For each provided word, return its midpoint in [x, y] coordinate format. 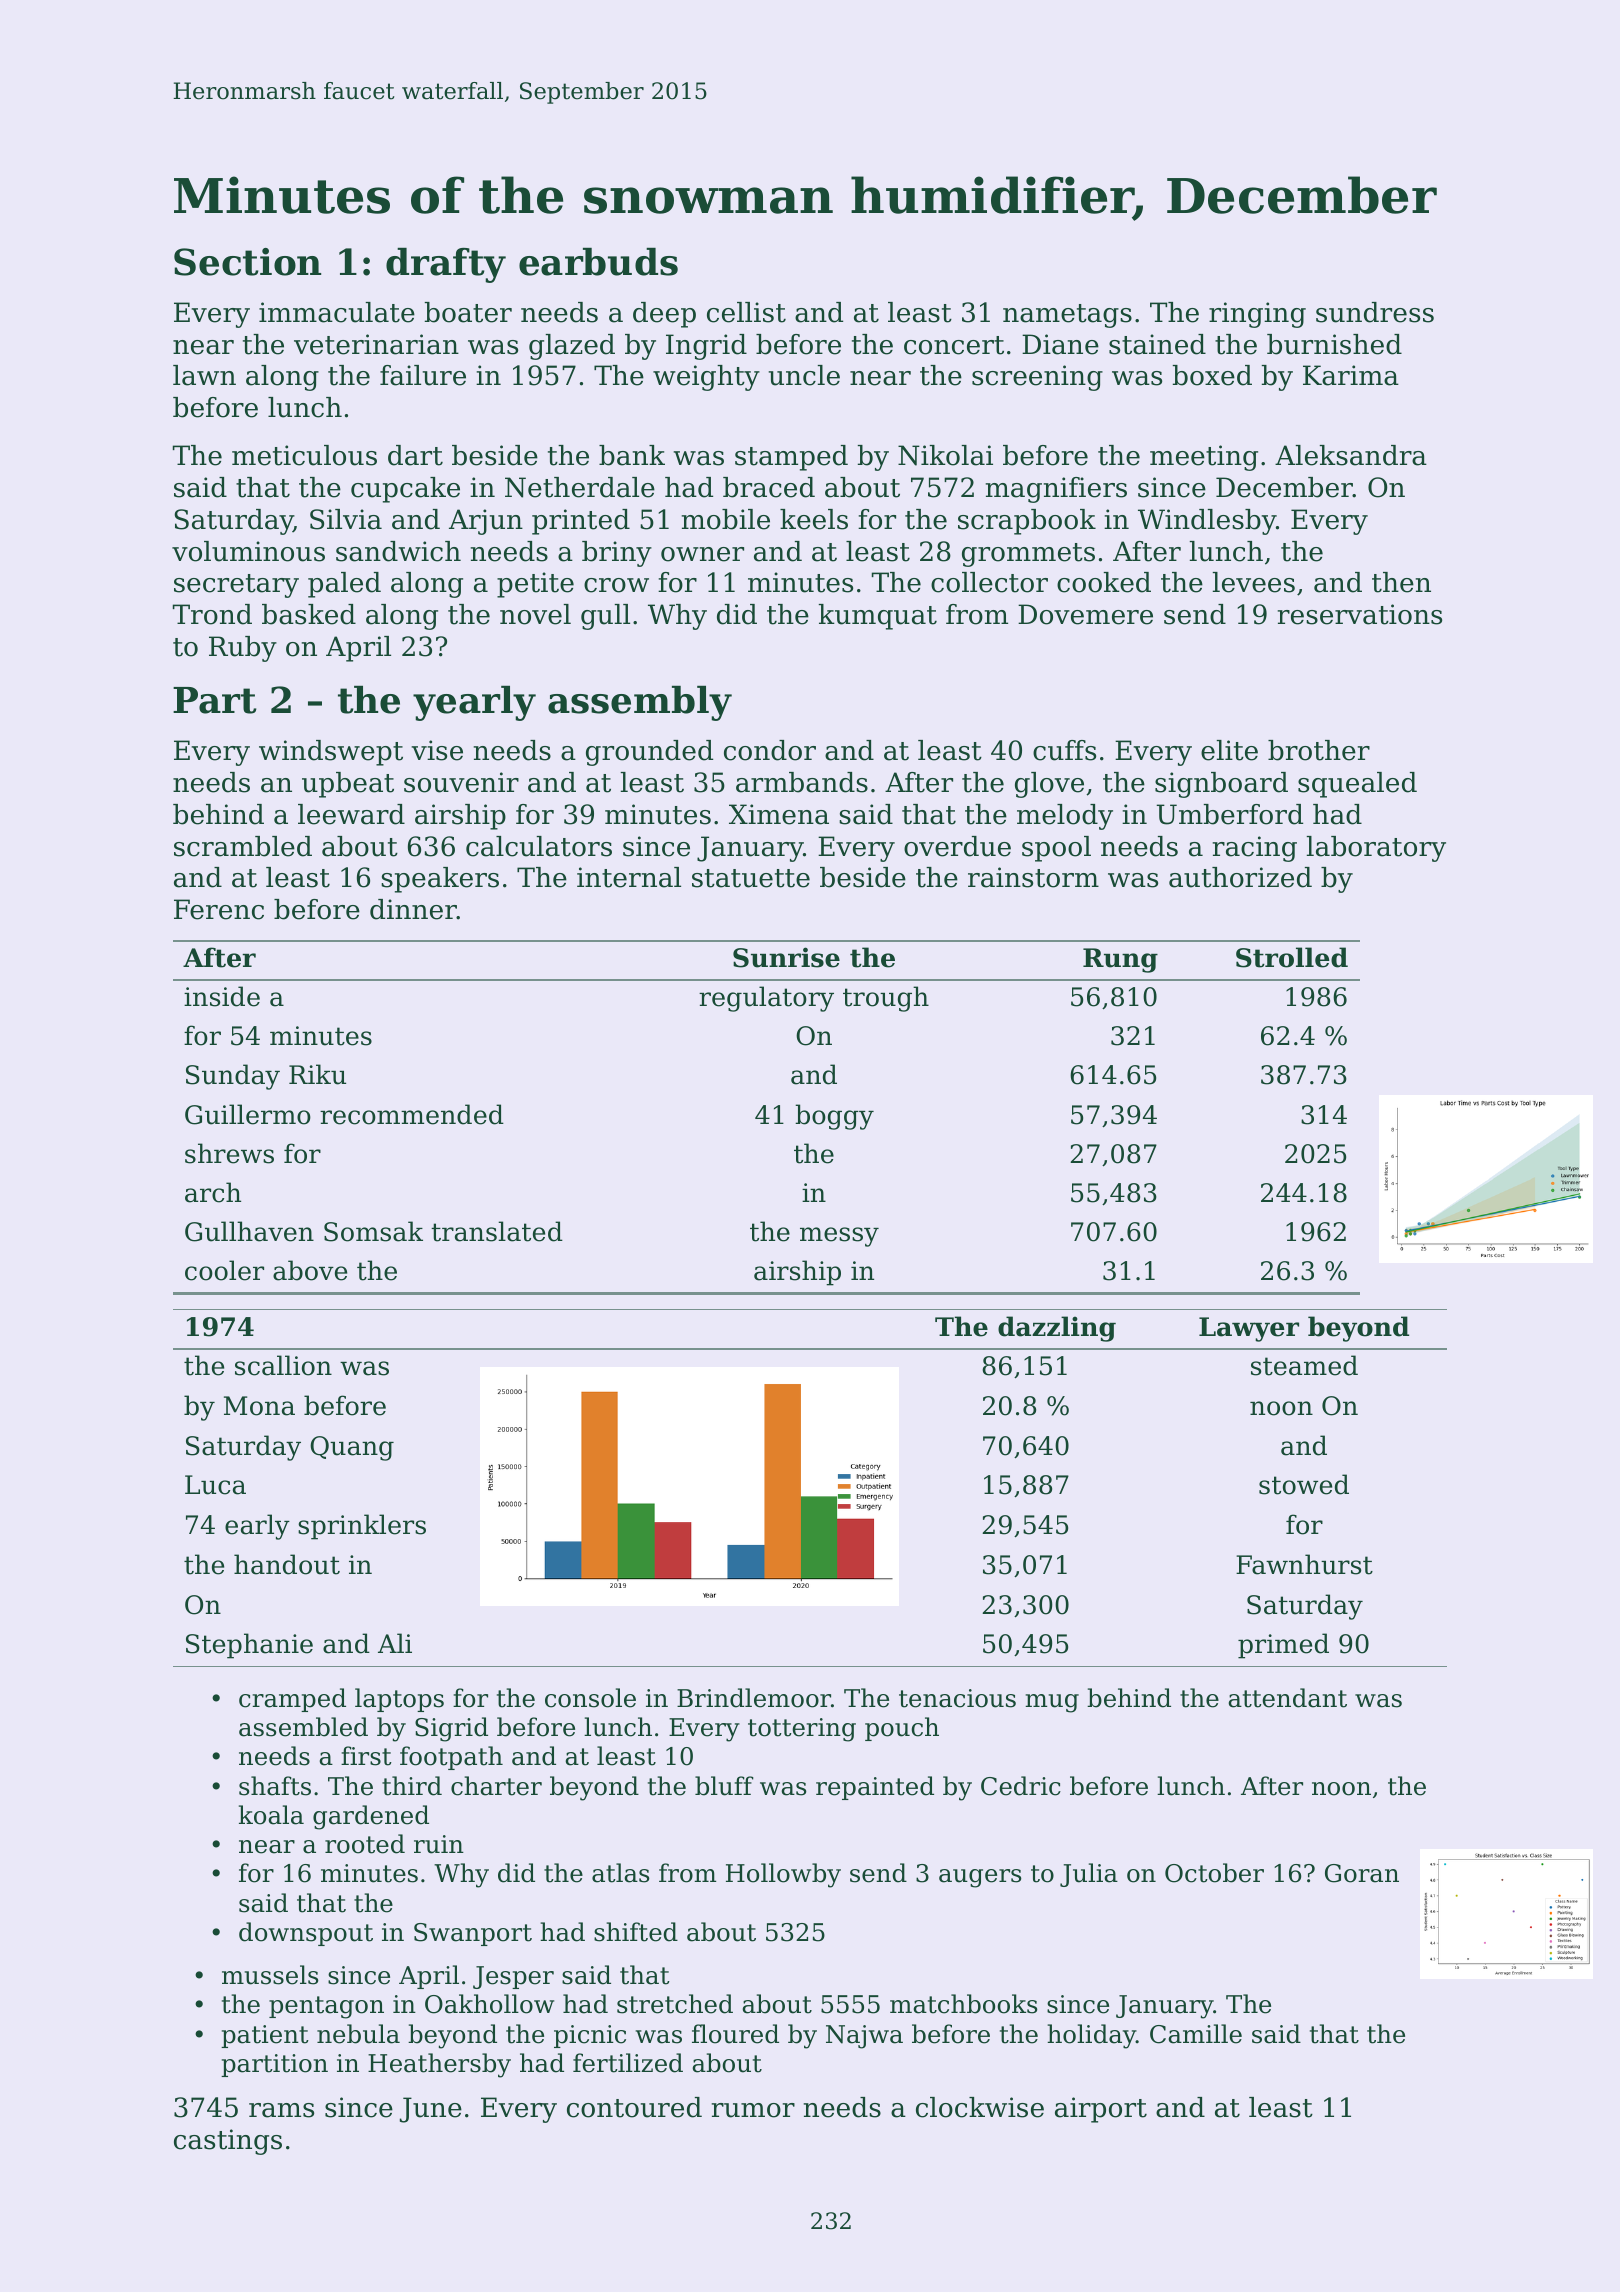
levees [1254, 582]
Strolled [1292, 957]
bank [632, 455]
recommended [412, 1114]
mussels [270, 1975]
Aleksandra [1351, 455]
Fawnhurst [1304, 1564]
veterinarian [376, 344]
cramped [292, 1700]
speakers [440, 880]
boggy [834, 1117]
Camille [1196, 2034]
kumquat [878, 617]
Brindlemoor [754, 1698]
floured [735, 2034]
